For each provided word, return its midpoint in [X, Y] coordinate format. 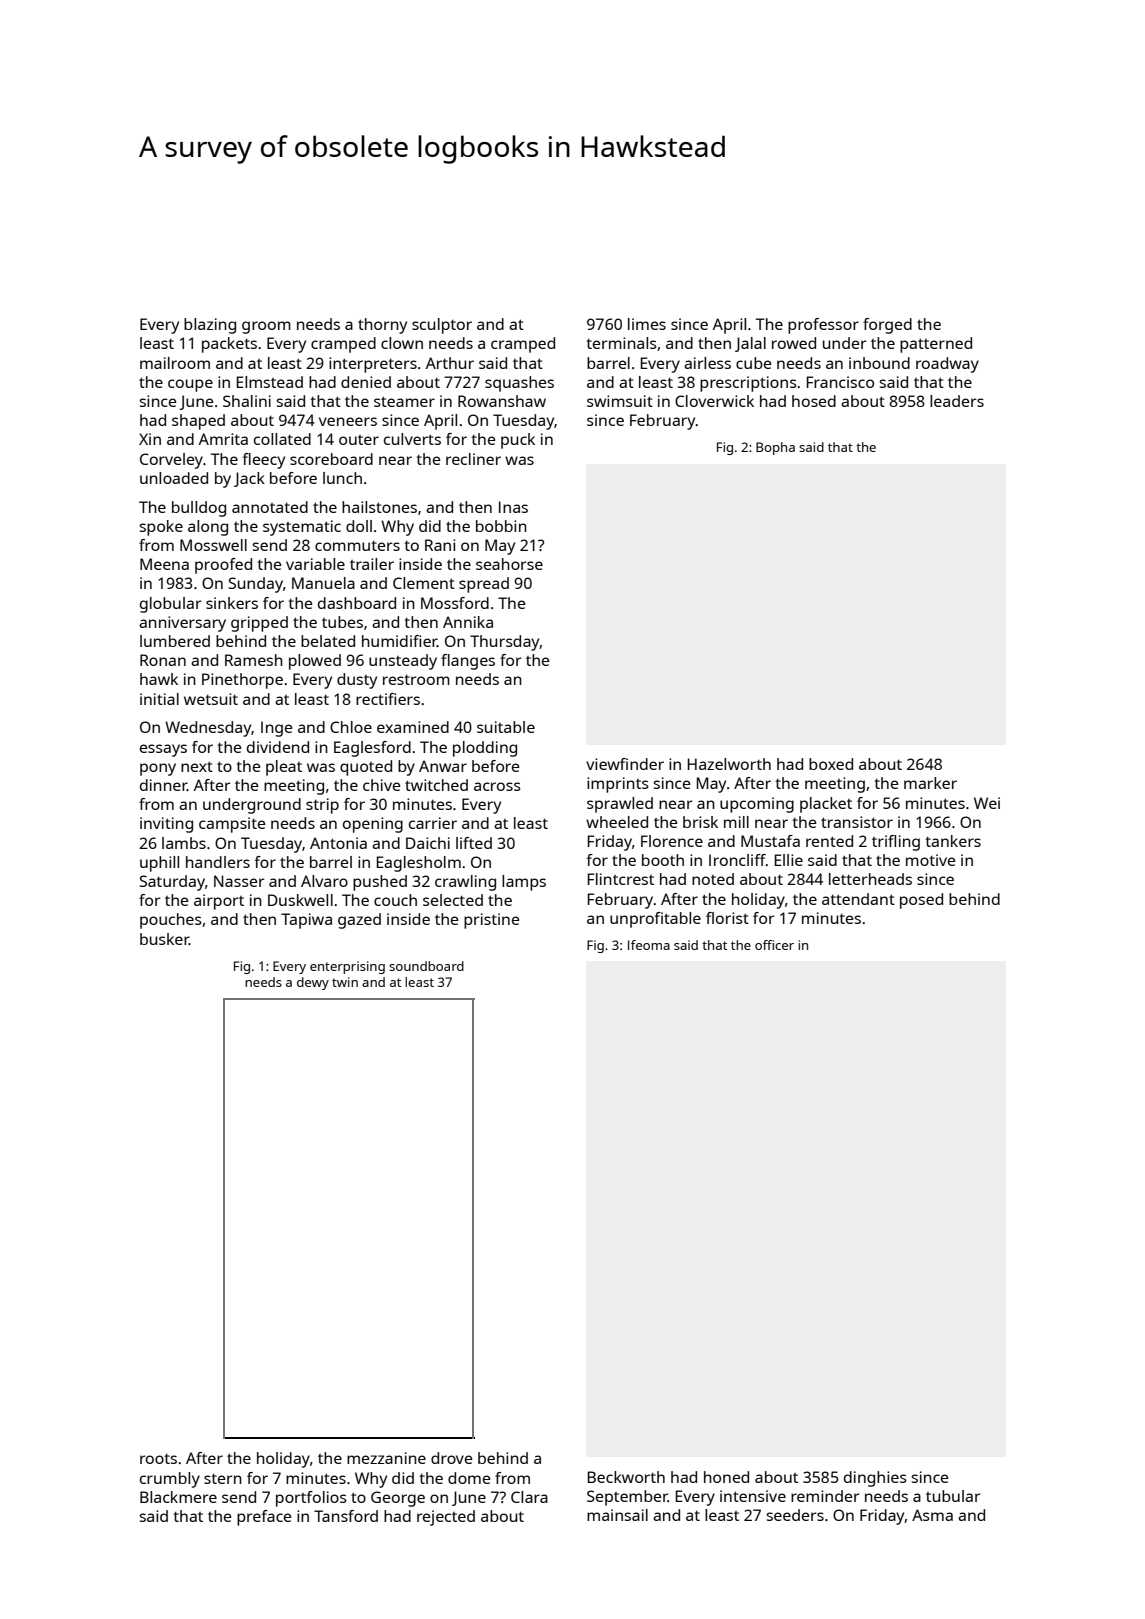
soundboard [426, 966]
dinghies [875, 1479]
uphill [159, 864]
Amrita [223, 439]
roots [158, 1458]
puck [518, 441]
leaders [957, 401]
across [497, 786]
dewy [313, 983]
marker [930, 783]
